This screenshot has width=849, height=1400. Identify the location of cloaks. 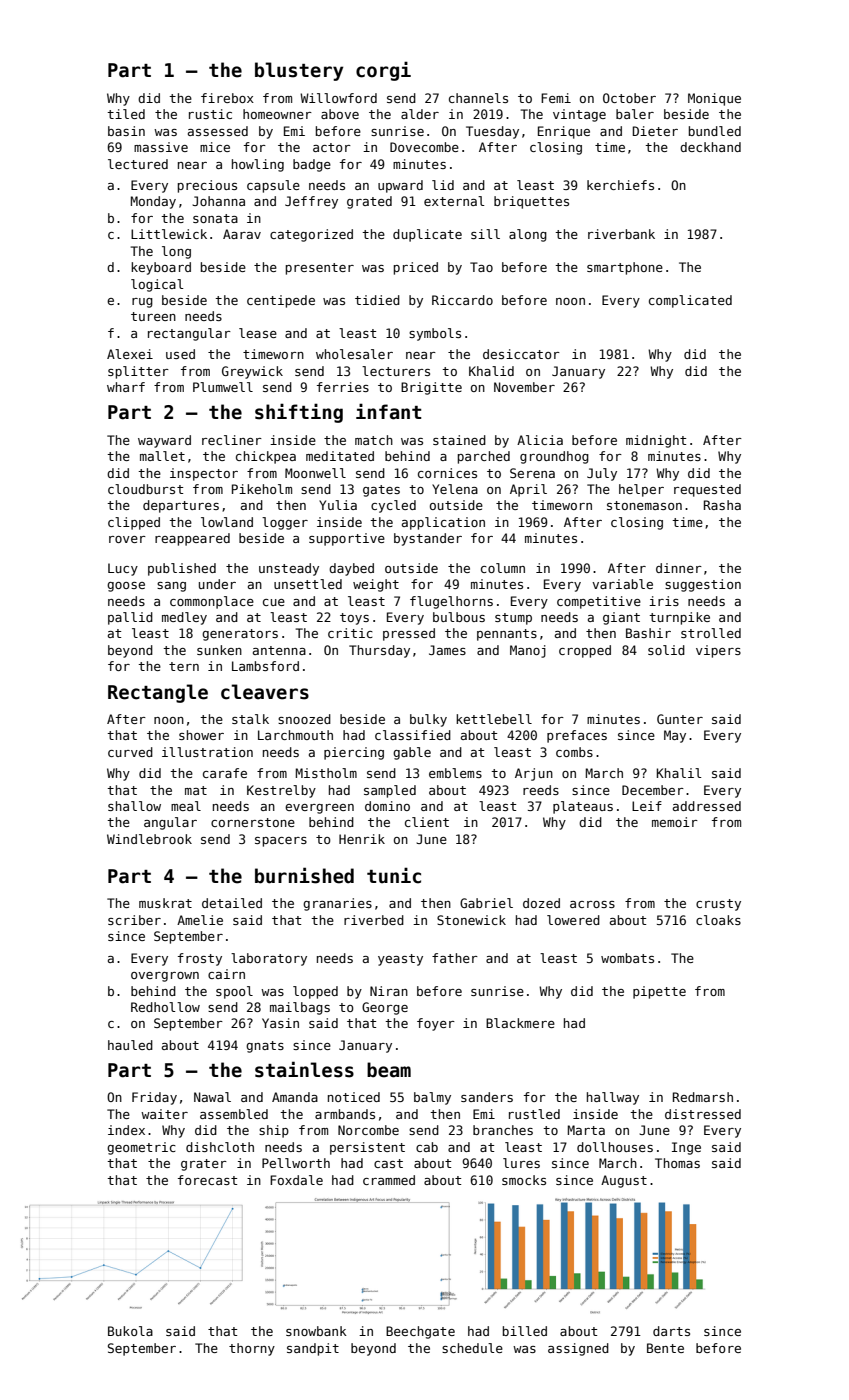
(718, 920).
